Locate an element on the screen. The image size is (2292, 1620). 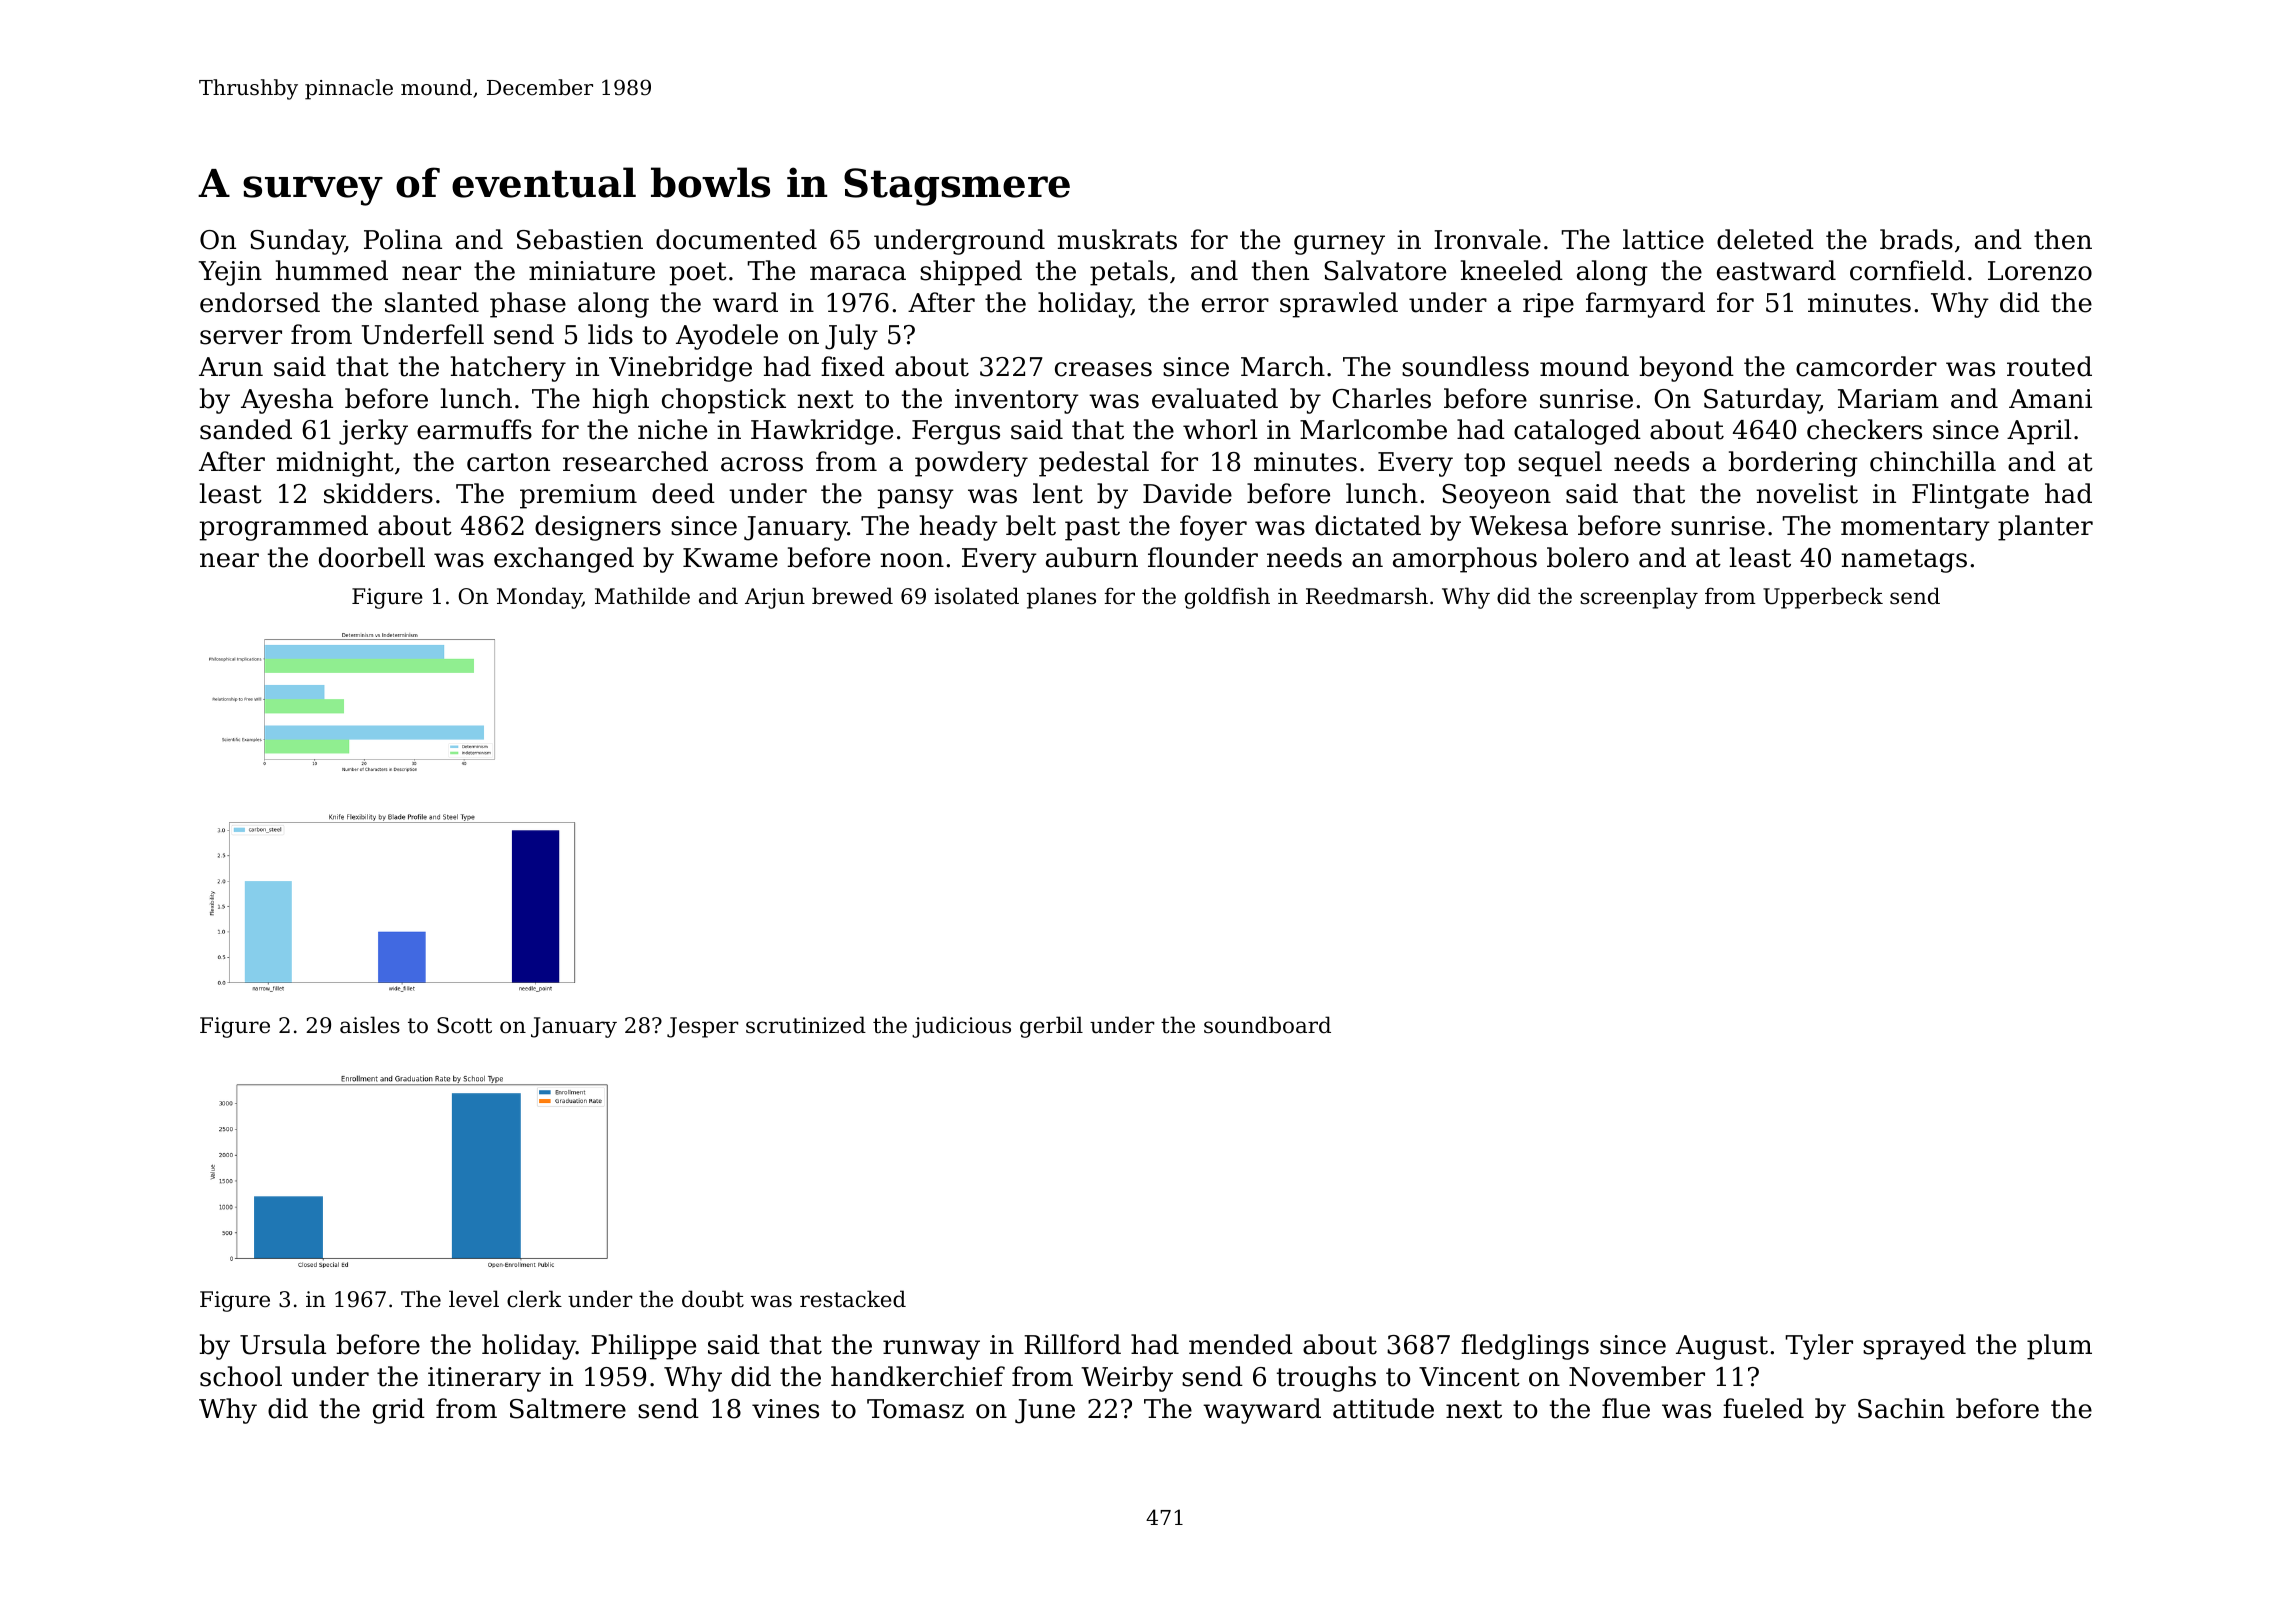
phase is located at coordinates (528, 305).
